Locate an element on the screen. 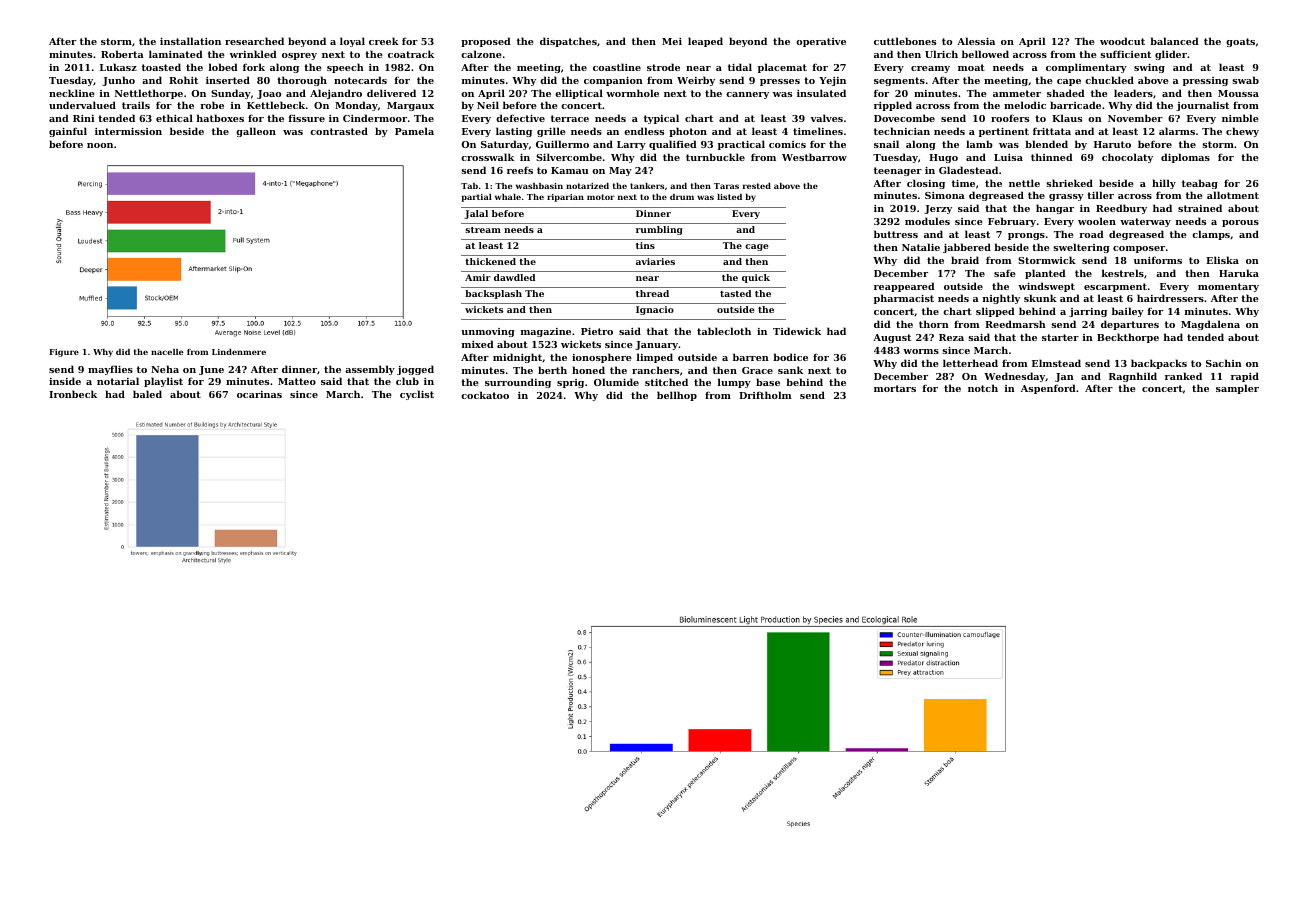 Image resolution: width=1308 pixels, height=924 pixels. escarpment is located at coordinates (1115, 287).
